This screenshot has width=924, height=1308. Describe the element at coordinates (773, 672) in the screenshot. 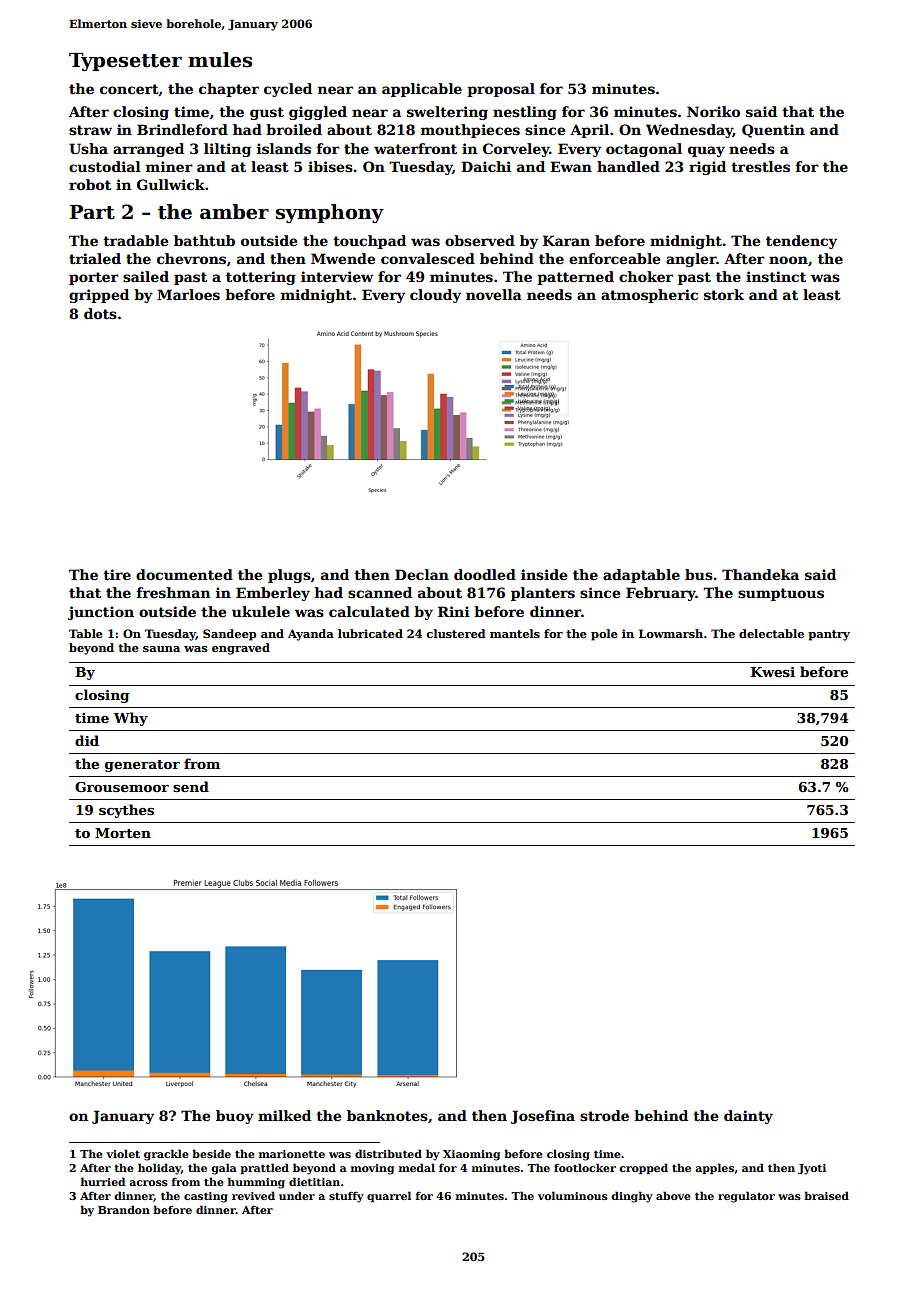

I see `Kwesi` at that location.
